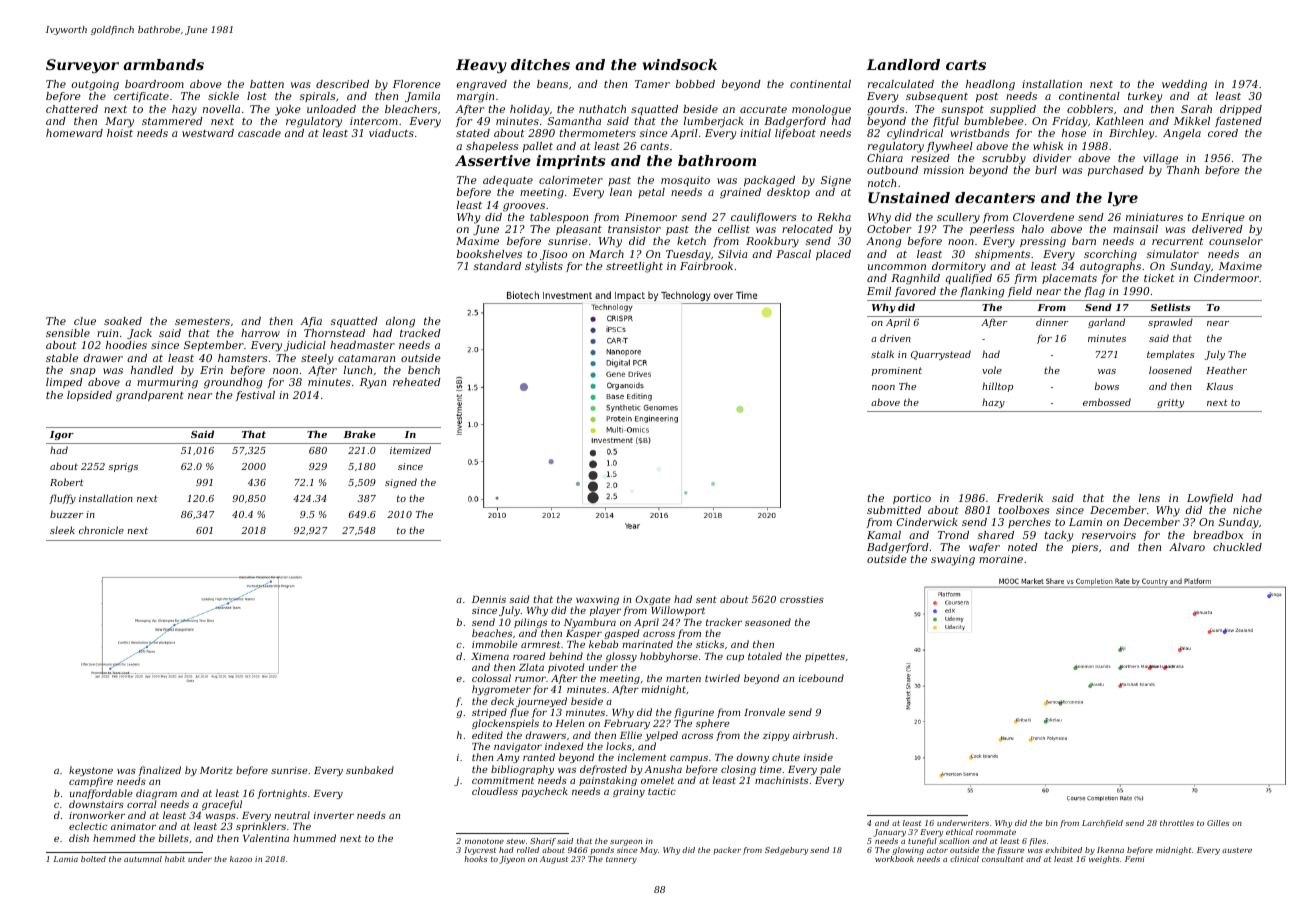 The width and height of the screenshot is (1308, 924). What do you see at coordinates (489, 599) in the screenshot?
I see `Dennis` at bounding box center [489, 599].
